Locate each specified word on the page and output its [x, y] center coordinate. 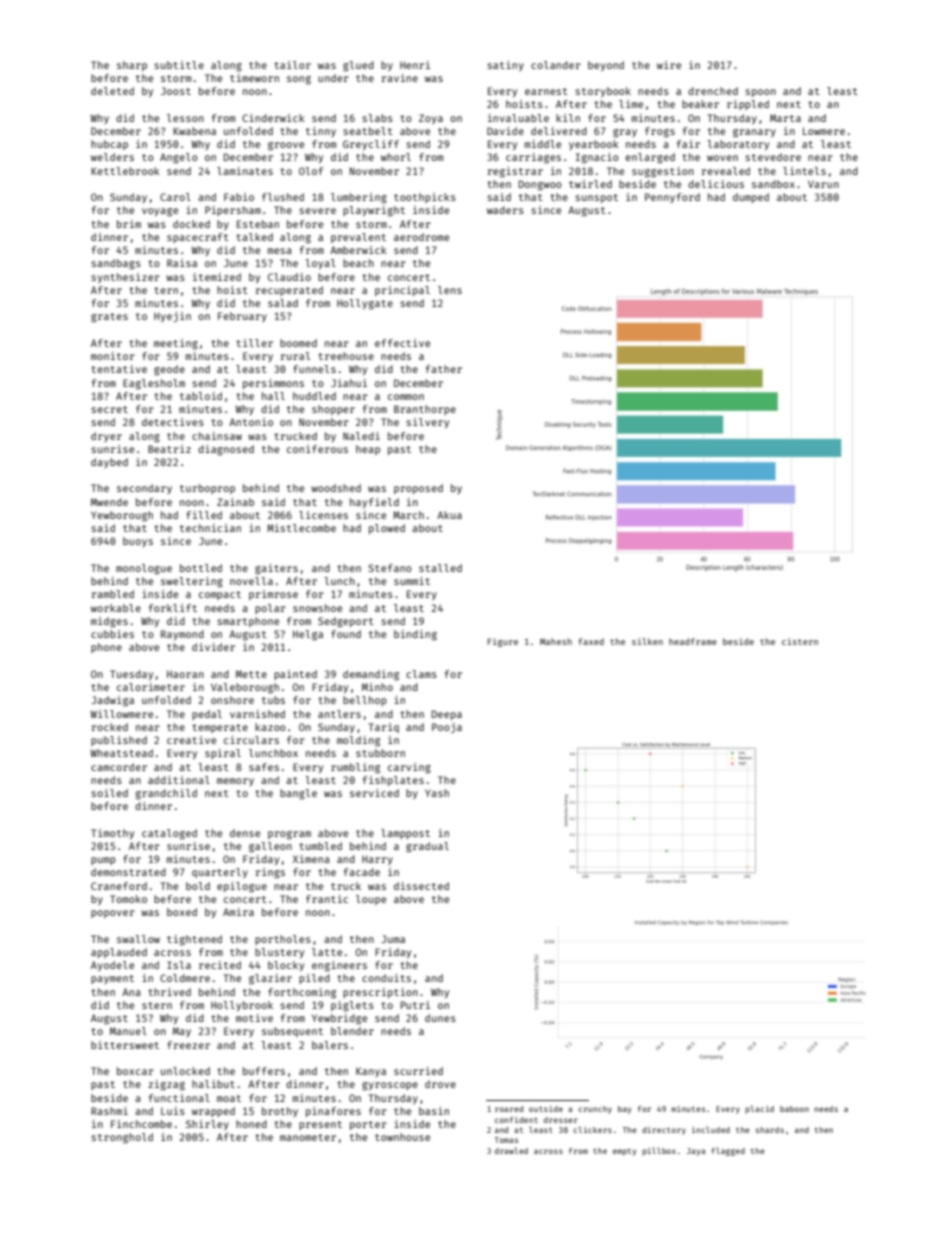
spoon [760, 93]
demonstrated [128, 872]
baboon [794, 1109]
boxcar [135, 1071]
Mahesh [556, 641]
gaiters [276, 569]
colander [556, 65]
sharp [132, 66]
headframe [693, 641]
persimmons [273, 384]
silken [647, 641]
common [406, 397]
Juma [393, 939]
